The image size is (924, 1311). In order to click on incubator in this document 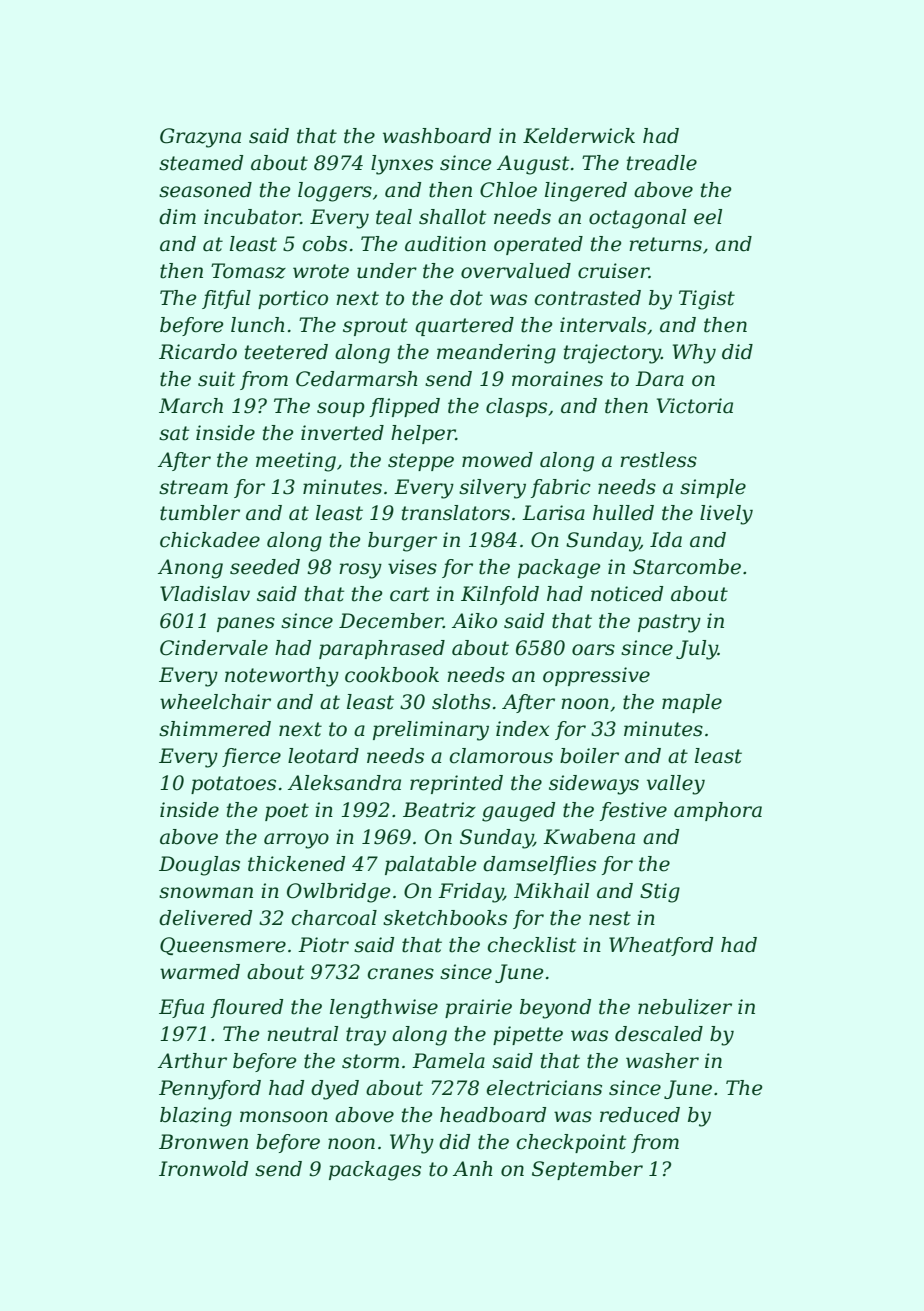, I will do `click(252, 217)`.
